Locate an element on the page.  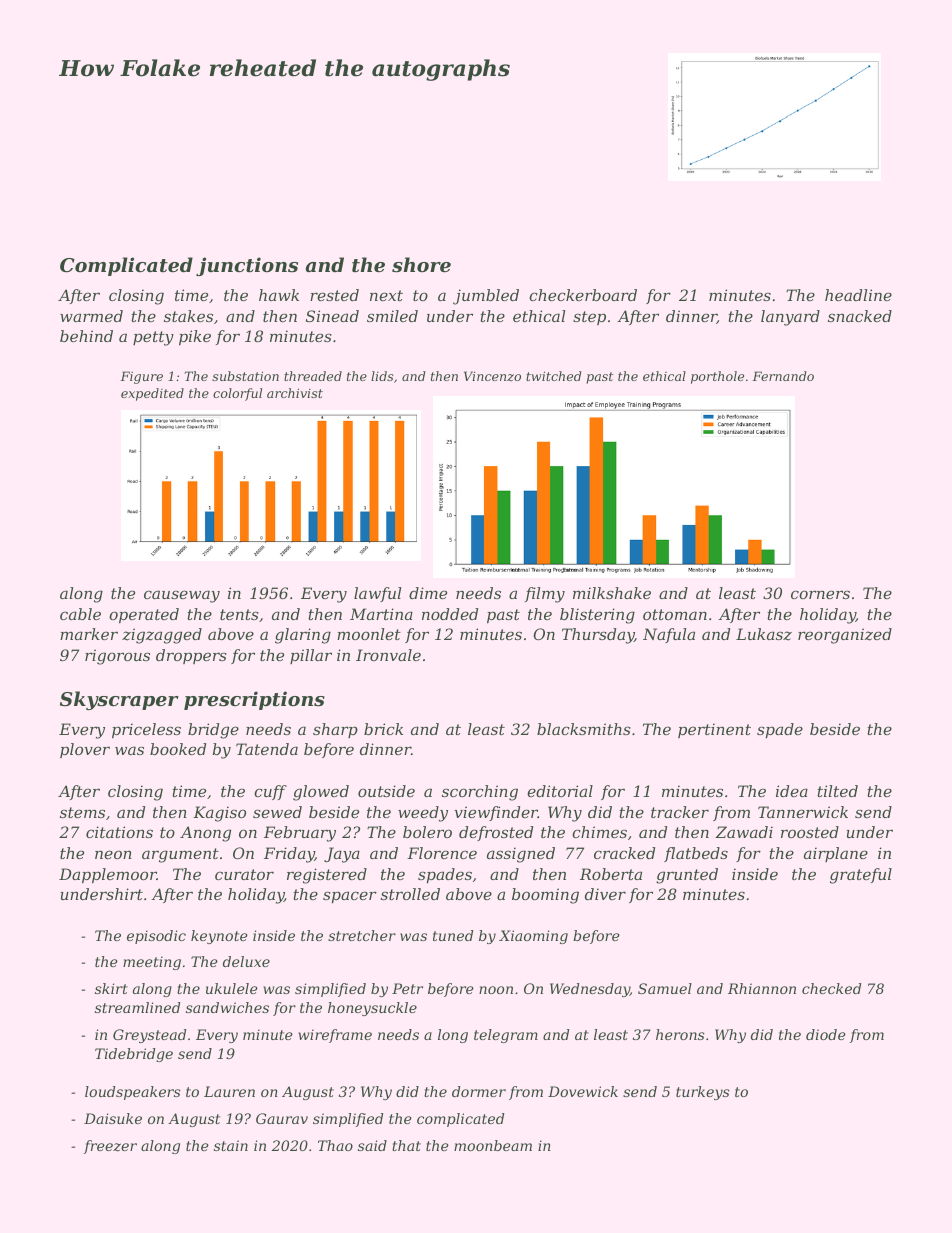
blacksmiths is located at coordinates (584, 729).
